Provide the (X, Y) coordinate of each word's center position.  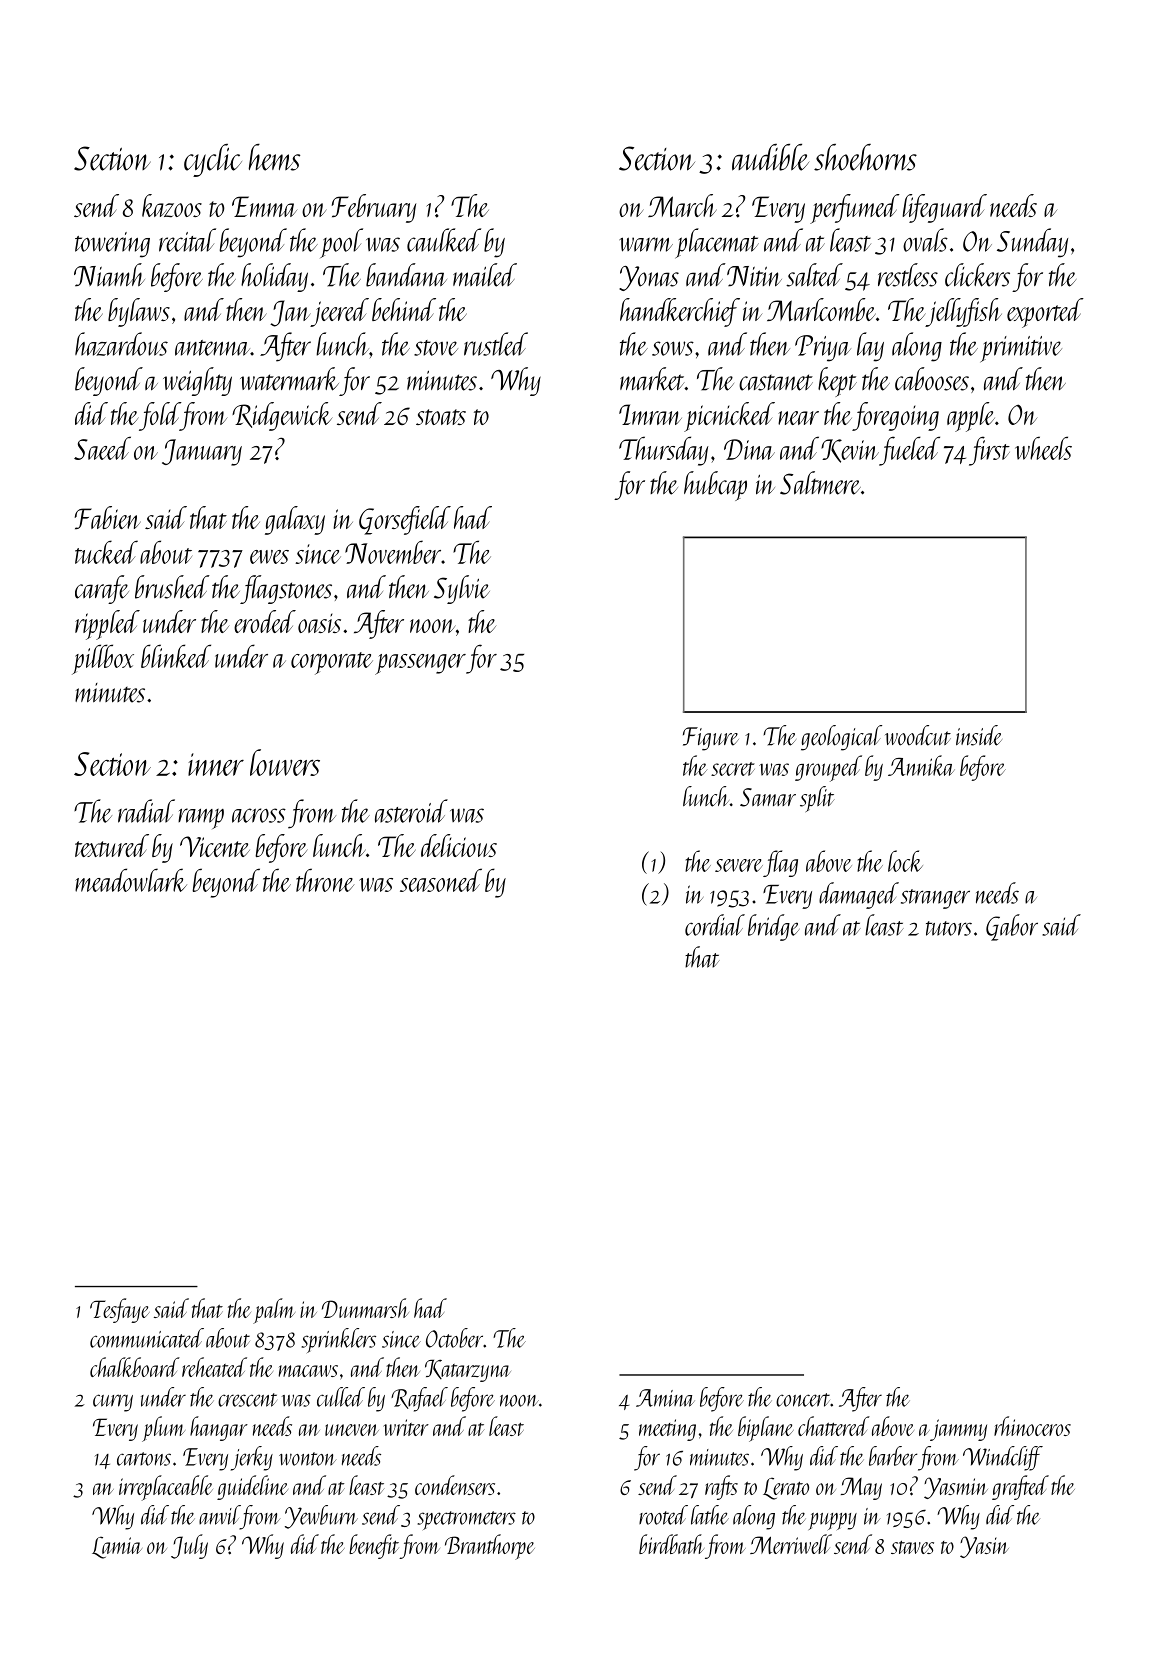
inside (979, 735)
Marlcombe (821, 309)
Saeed (102, 448)
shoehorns (865, 157)
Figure (711, 739)
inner (216, 764)
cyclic (213, 160)
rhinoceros (1032, 1426)
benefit (374, 1546)
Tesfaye (120, 1310)
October (454, 1338)
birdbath (671, 1544)
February (373, 208)
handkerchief (680, 312)
